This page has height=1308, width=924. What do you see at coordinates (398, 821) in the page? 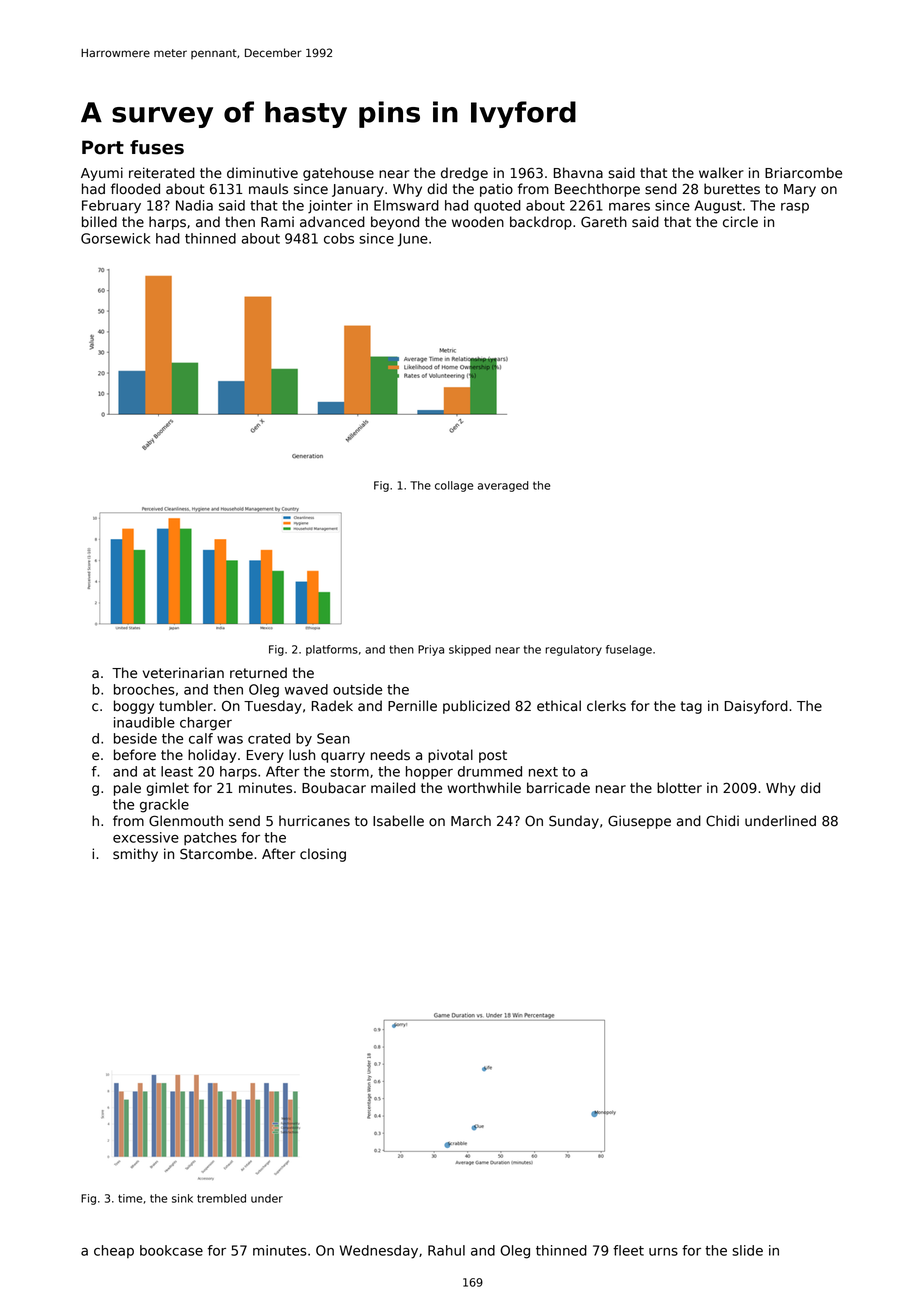
I see `Isabelle` at bounding box center [398, 821].
